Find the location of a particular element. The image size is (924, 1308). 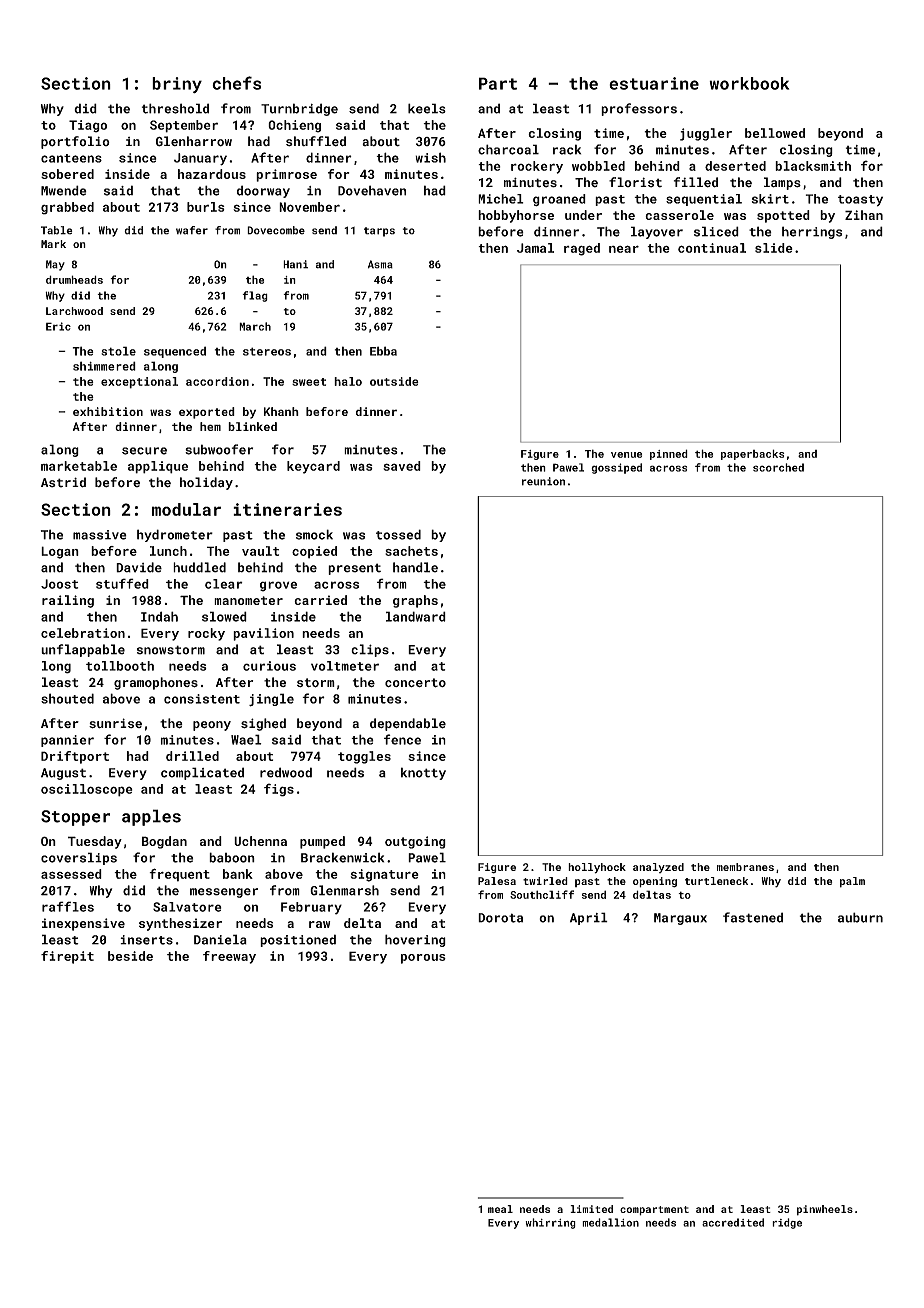

wish is located at coordinates (430, 157).
